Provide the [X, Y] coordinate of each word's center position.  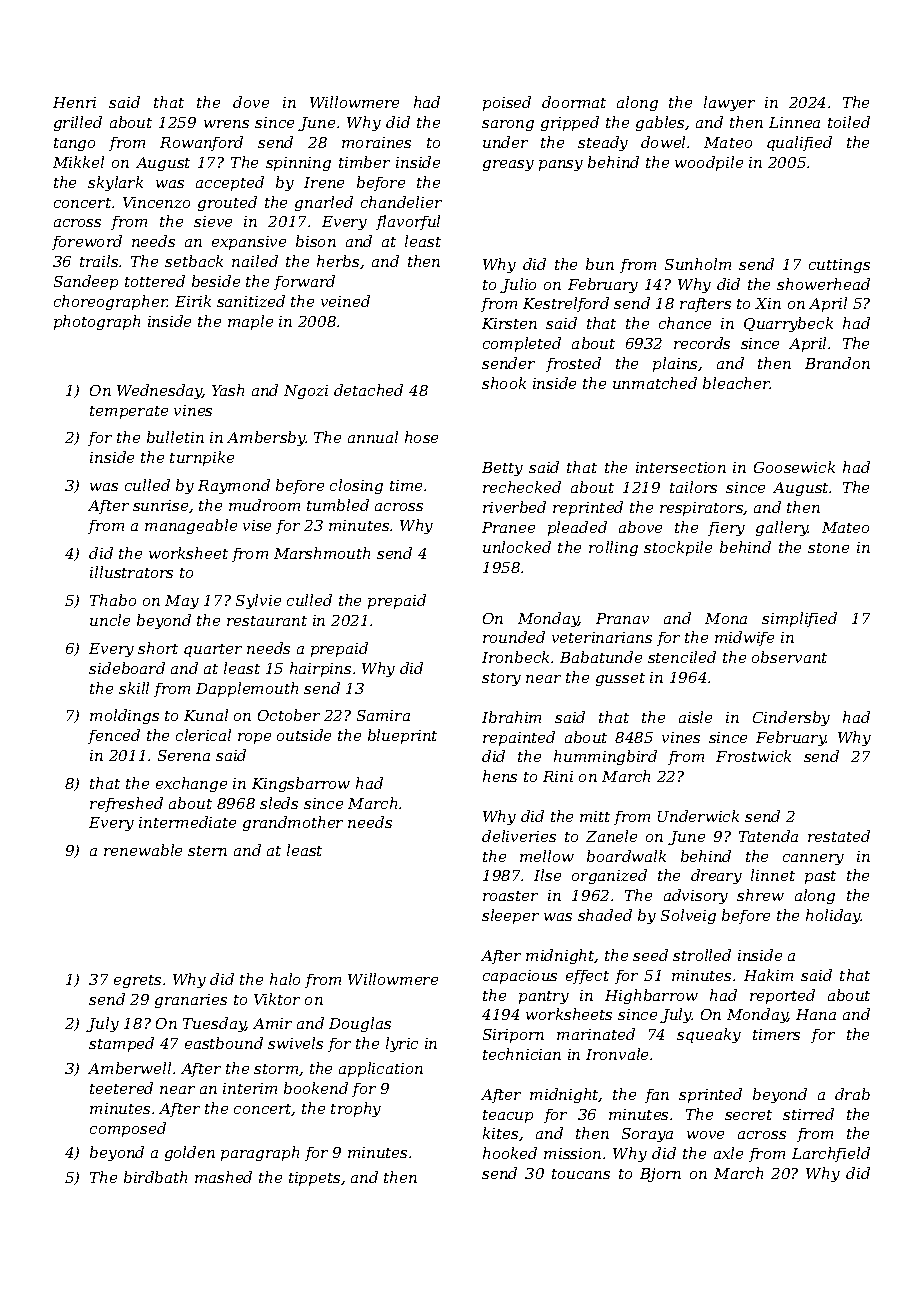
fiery [726, 529]
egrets [137, 981]
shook [504, 383]
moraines [376, 142]
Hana [816, 1014]
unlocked [517, 547]
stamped [121, 1044]
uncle [110, 620]
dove [251, 102]
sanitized [251, 301]
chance [685, 323]
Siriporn [513, 1036]
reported [782, 996]
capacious [520, 977]
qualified [799, 143]
